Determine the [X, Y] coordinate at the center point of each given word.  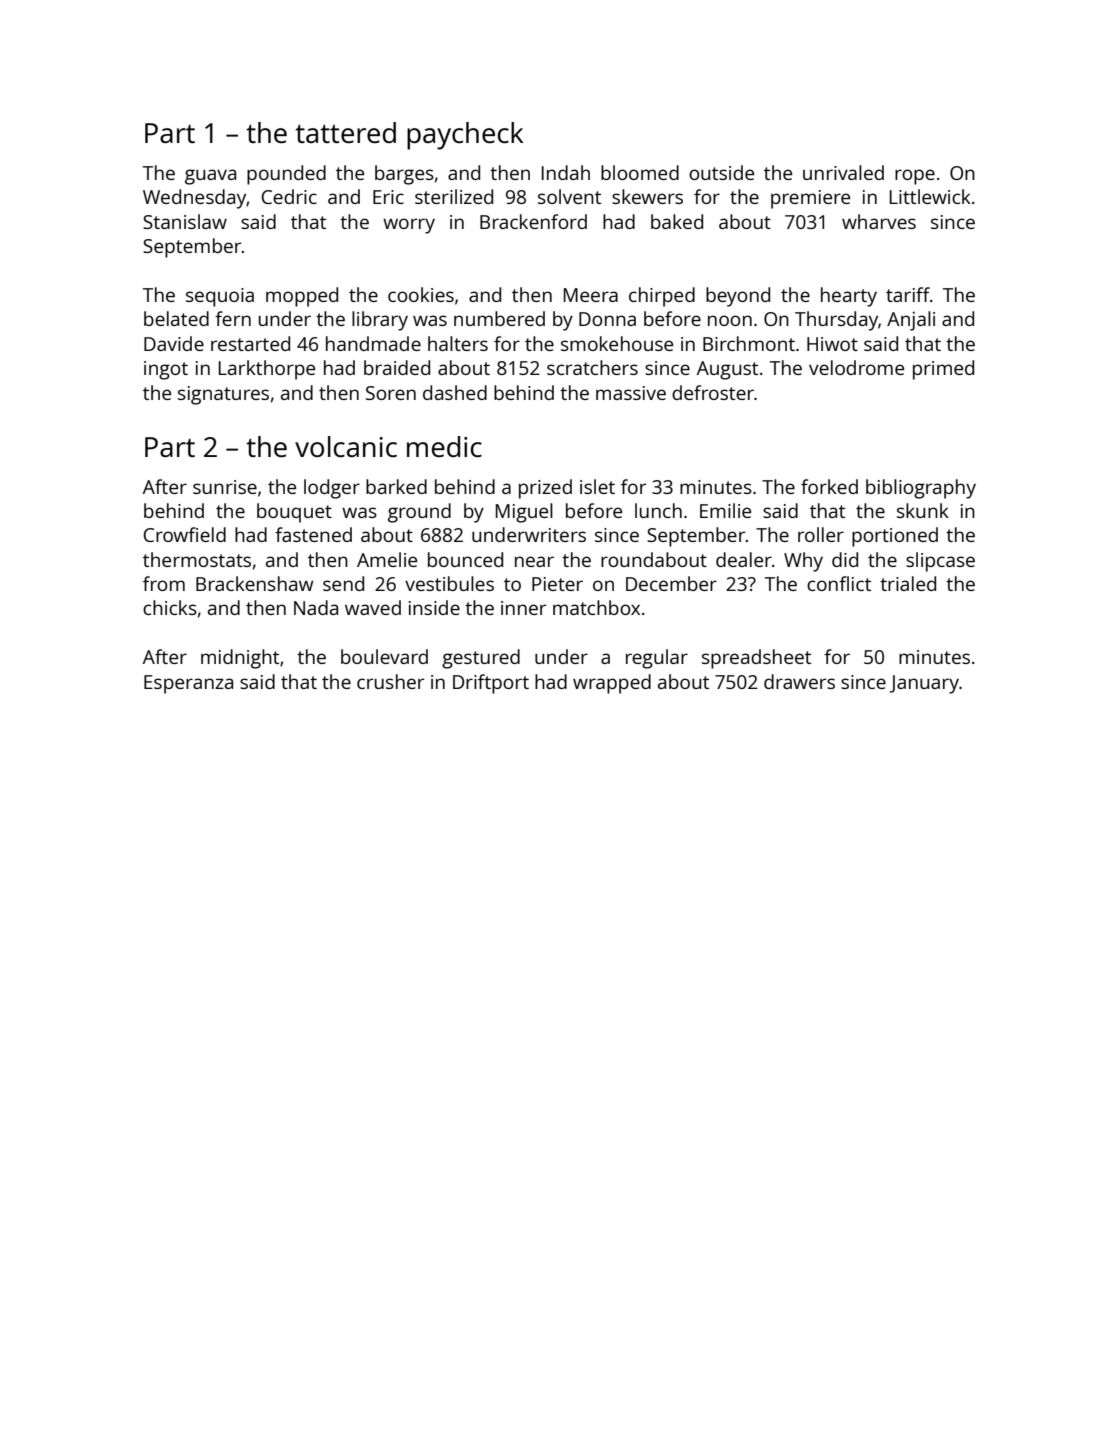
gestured [481, 659]
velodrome [856, 367]
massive [631, 393]
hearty [849, 297]
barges [404, 175]
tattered [345, 132]
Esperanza [188, 684]
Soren [391, 393]
